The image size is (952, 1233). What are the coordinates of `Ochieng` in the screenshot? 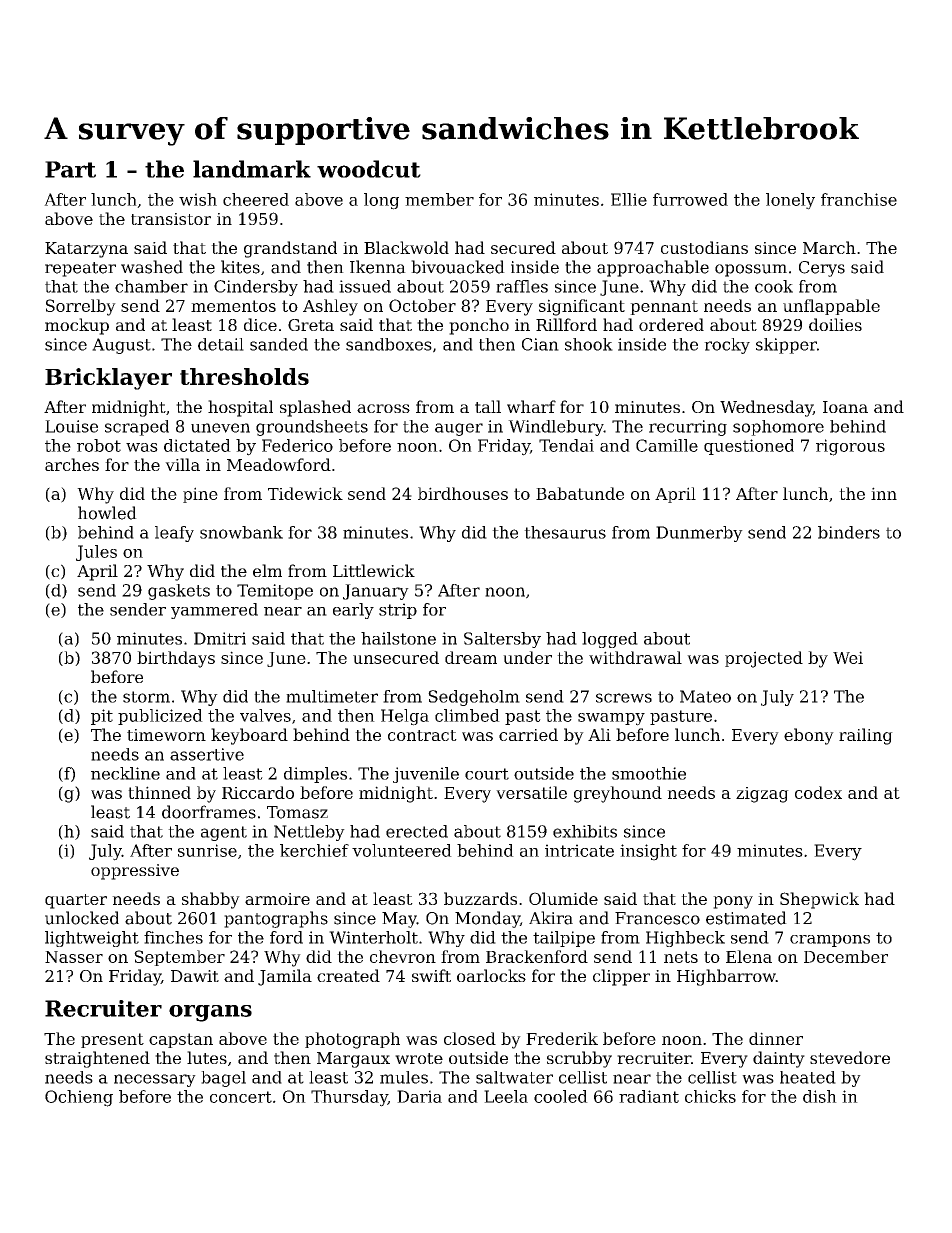 It's located at (79, 1098).
